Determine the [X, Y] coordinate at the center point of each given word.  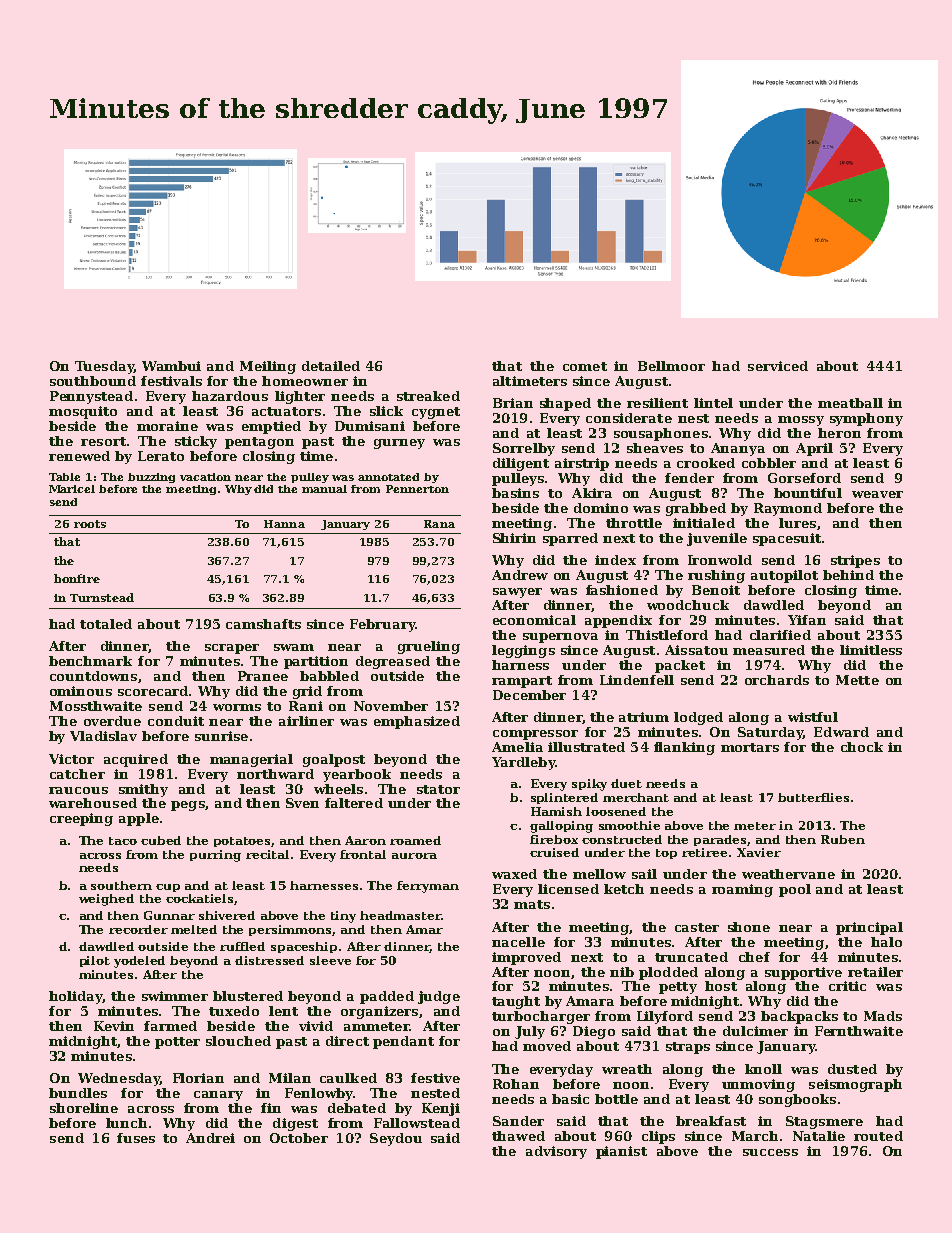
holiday [76, 997]
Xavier [759, 852]
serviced [778, 366]
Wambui [171, 366]
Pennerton [417, 489]
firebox [554, 839]
